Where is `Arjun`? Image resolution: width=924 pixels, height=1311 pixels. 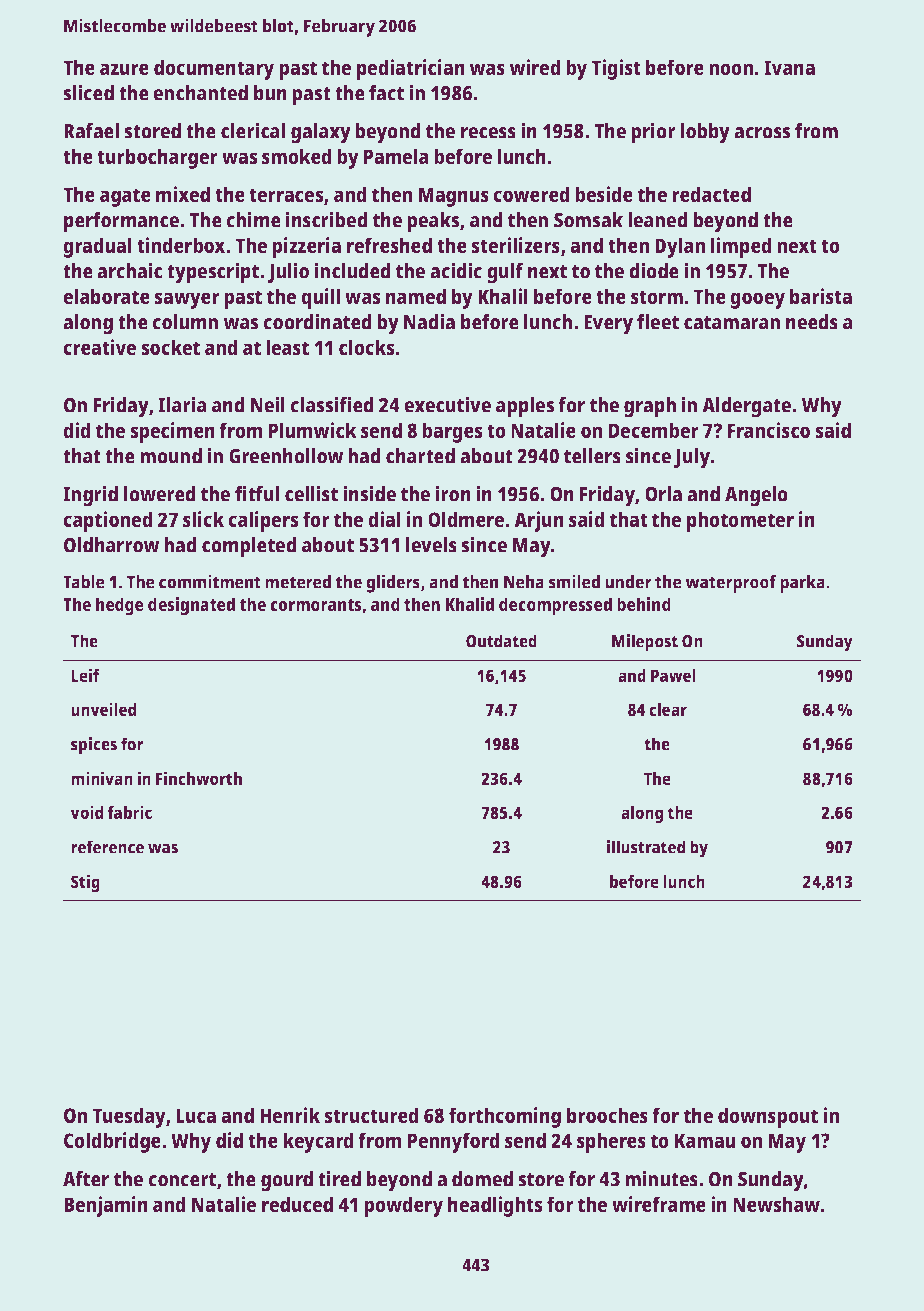
Arjun is located at coordinates (539, 521).
